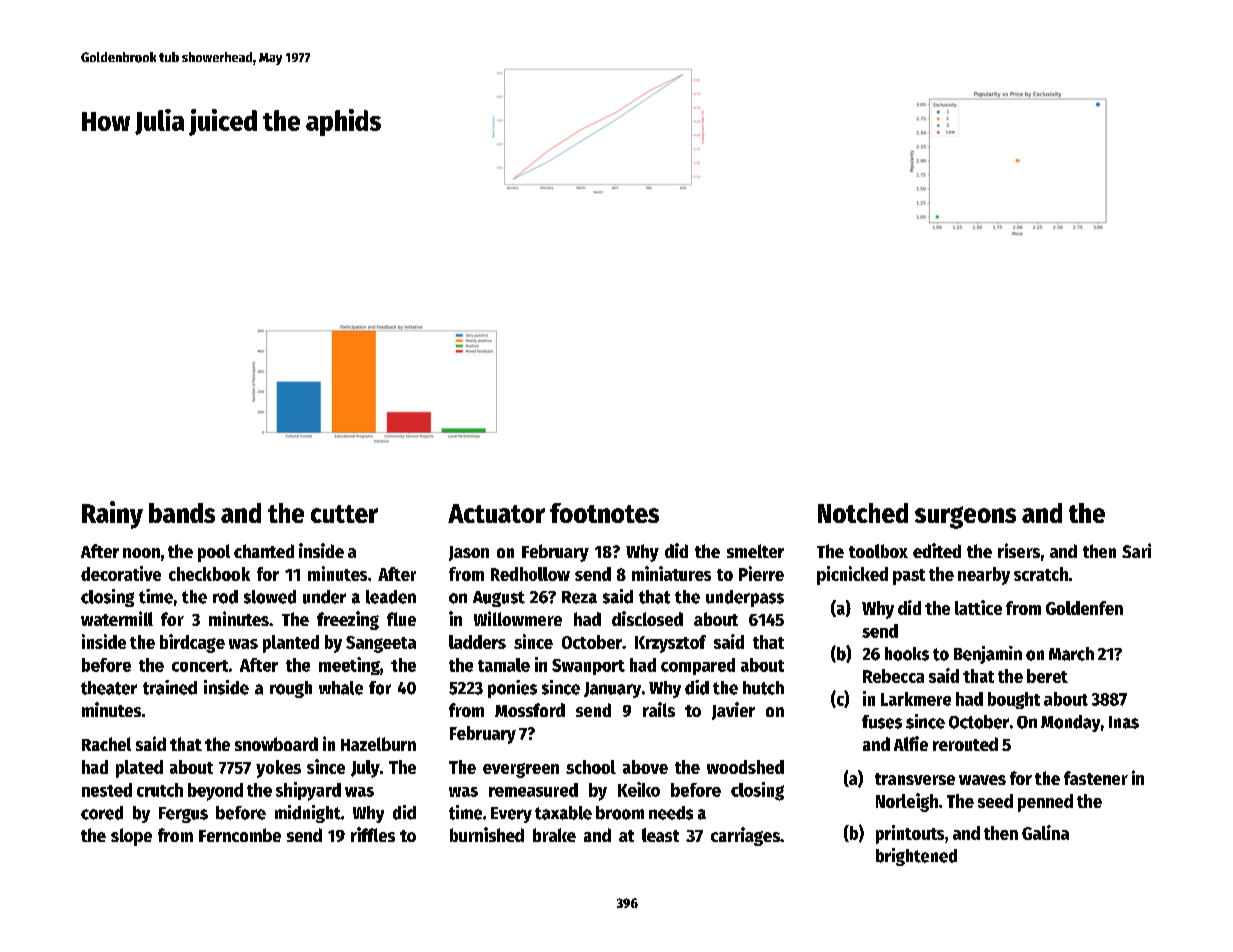 The image size is (1233, 952). I want to click on Willowmere, so click(518, 618).
